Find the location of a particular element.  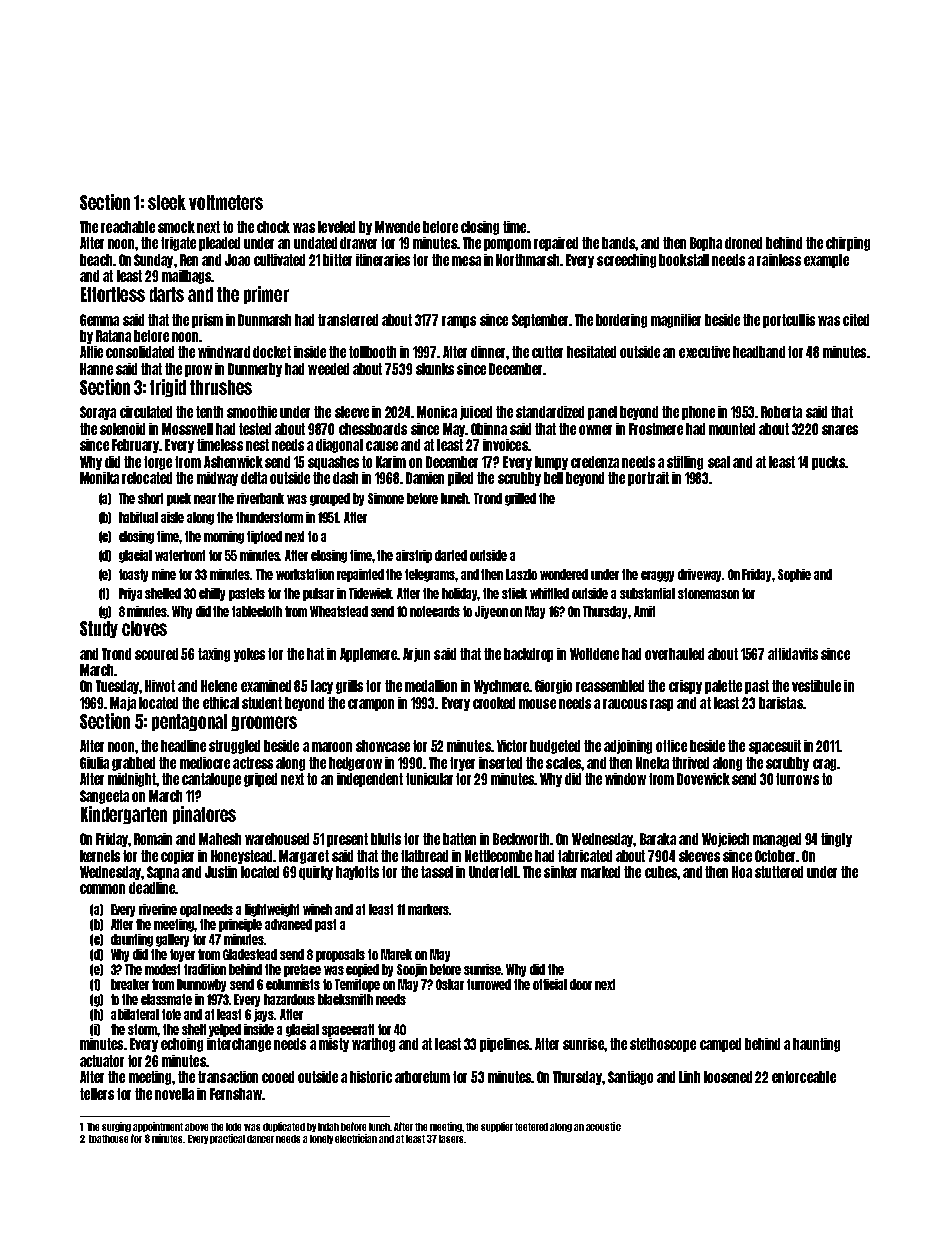

groomers is located at coordinates (264, 723).
